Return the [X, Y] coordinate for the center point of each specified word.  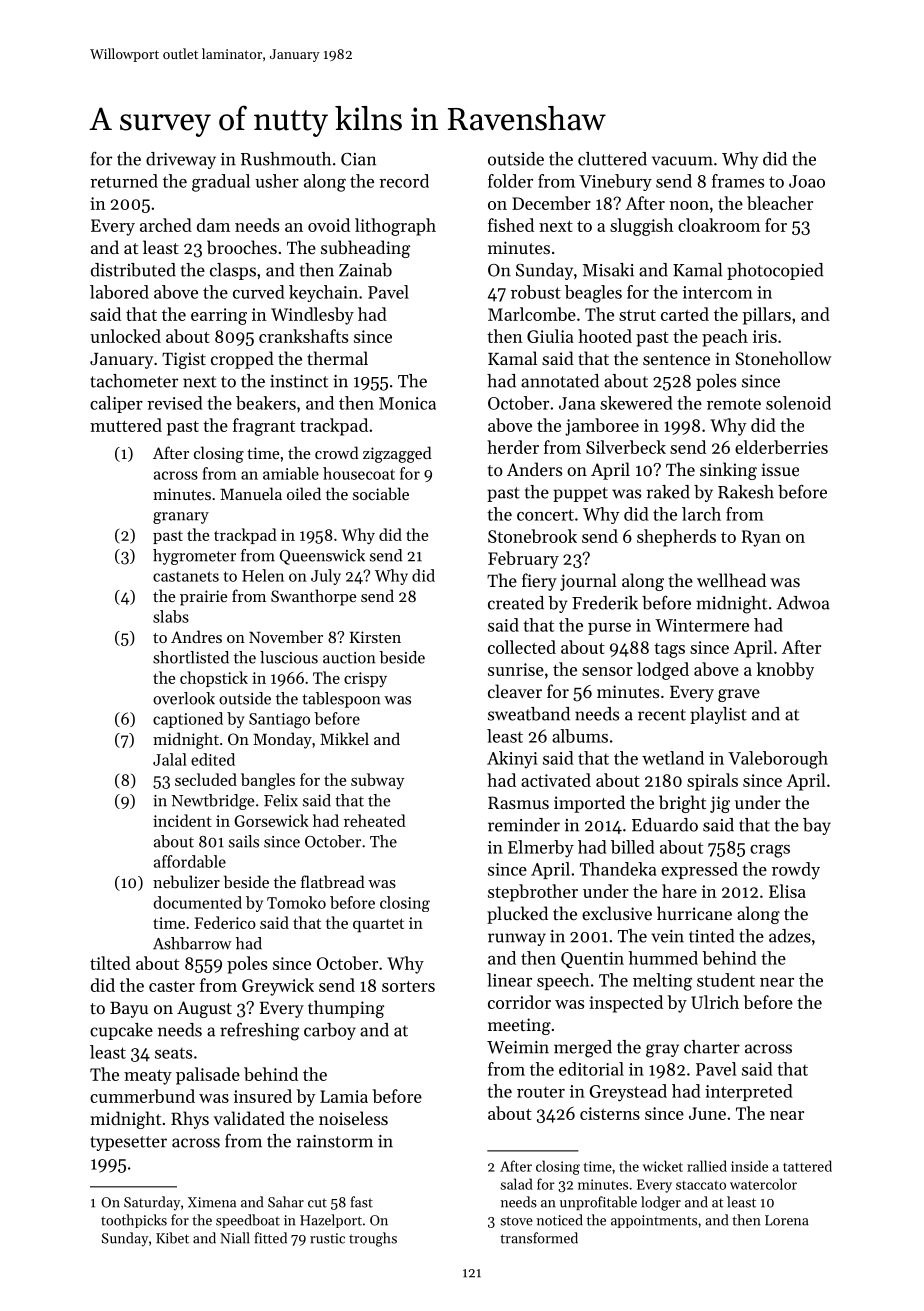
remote [734, 404]
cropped [242, 360]
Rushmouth [286, 159]
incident [182, 820]
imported [589, 804]
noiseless [353, 1118]
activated [556, 780]
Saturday [152, 1203]
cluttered [612, 159]
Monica [407, 403]
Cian [358, 159]
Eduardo [665, 825]
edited [213, 759]
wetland [673, 758]
